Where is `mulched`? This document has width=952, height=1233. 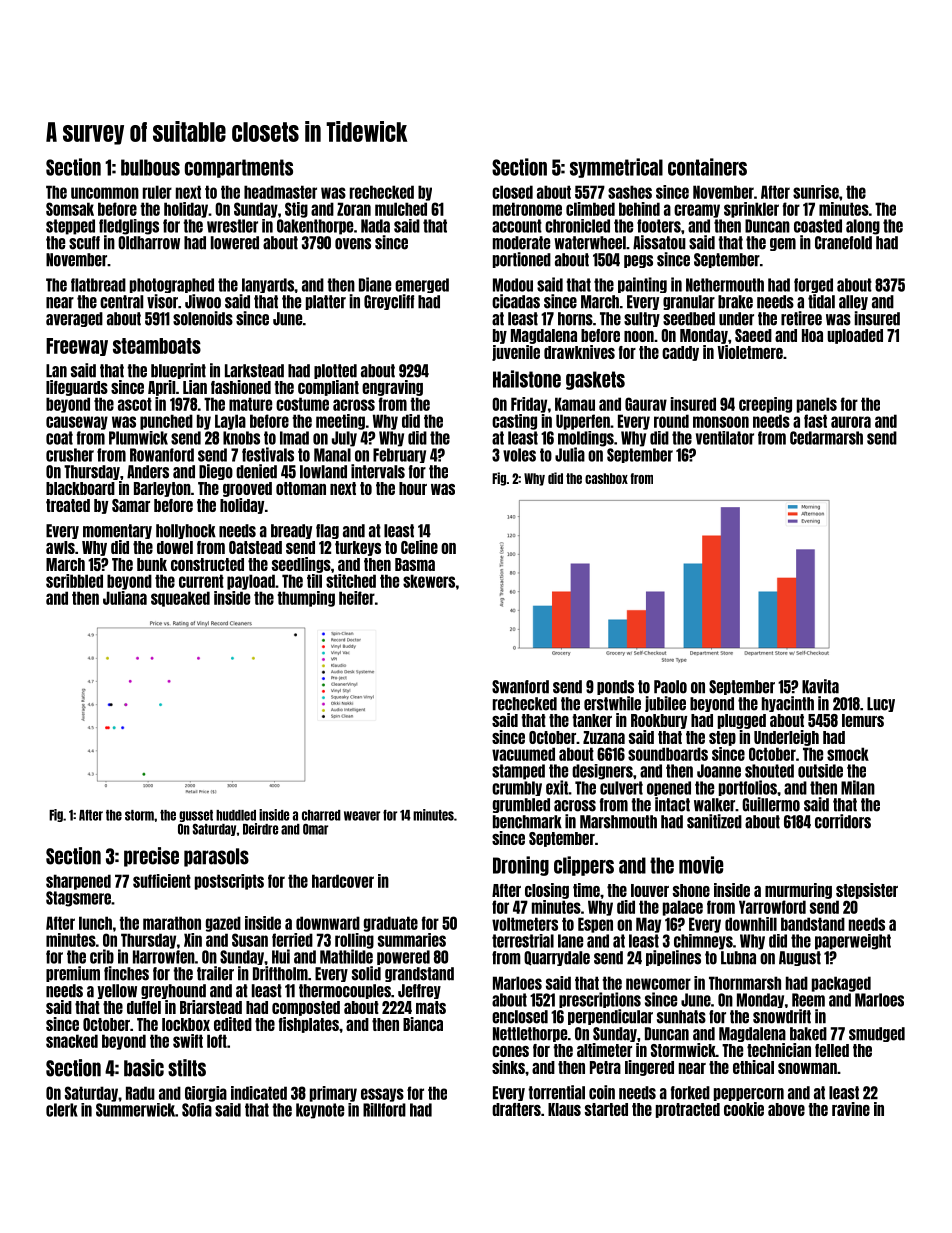 mulched is located at coordinates (401, 209).
